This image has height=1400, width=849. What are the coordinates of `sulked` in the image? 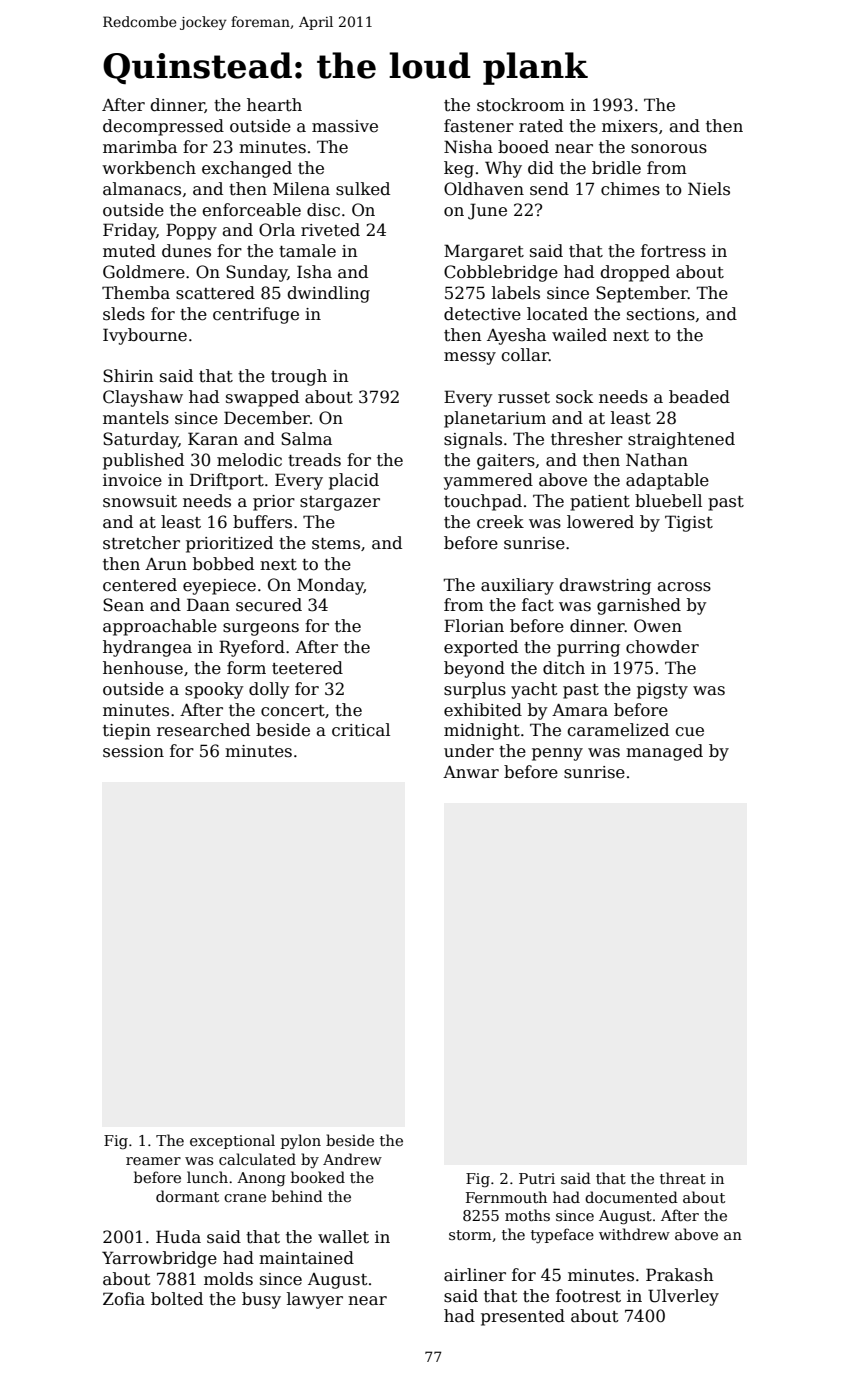 It's located at (363, 189).
